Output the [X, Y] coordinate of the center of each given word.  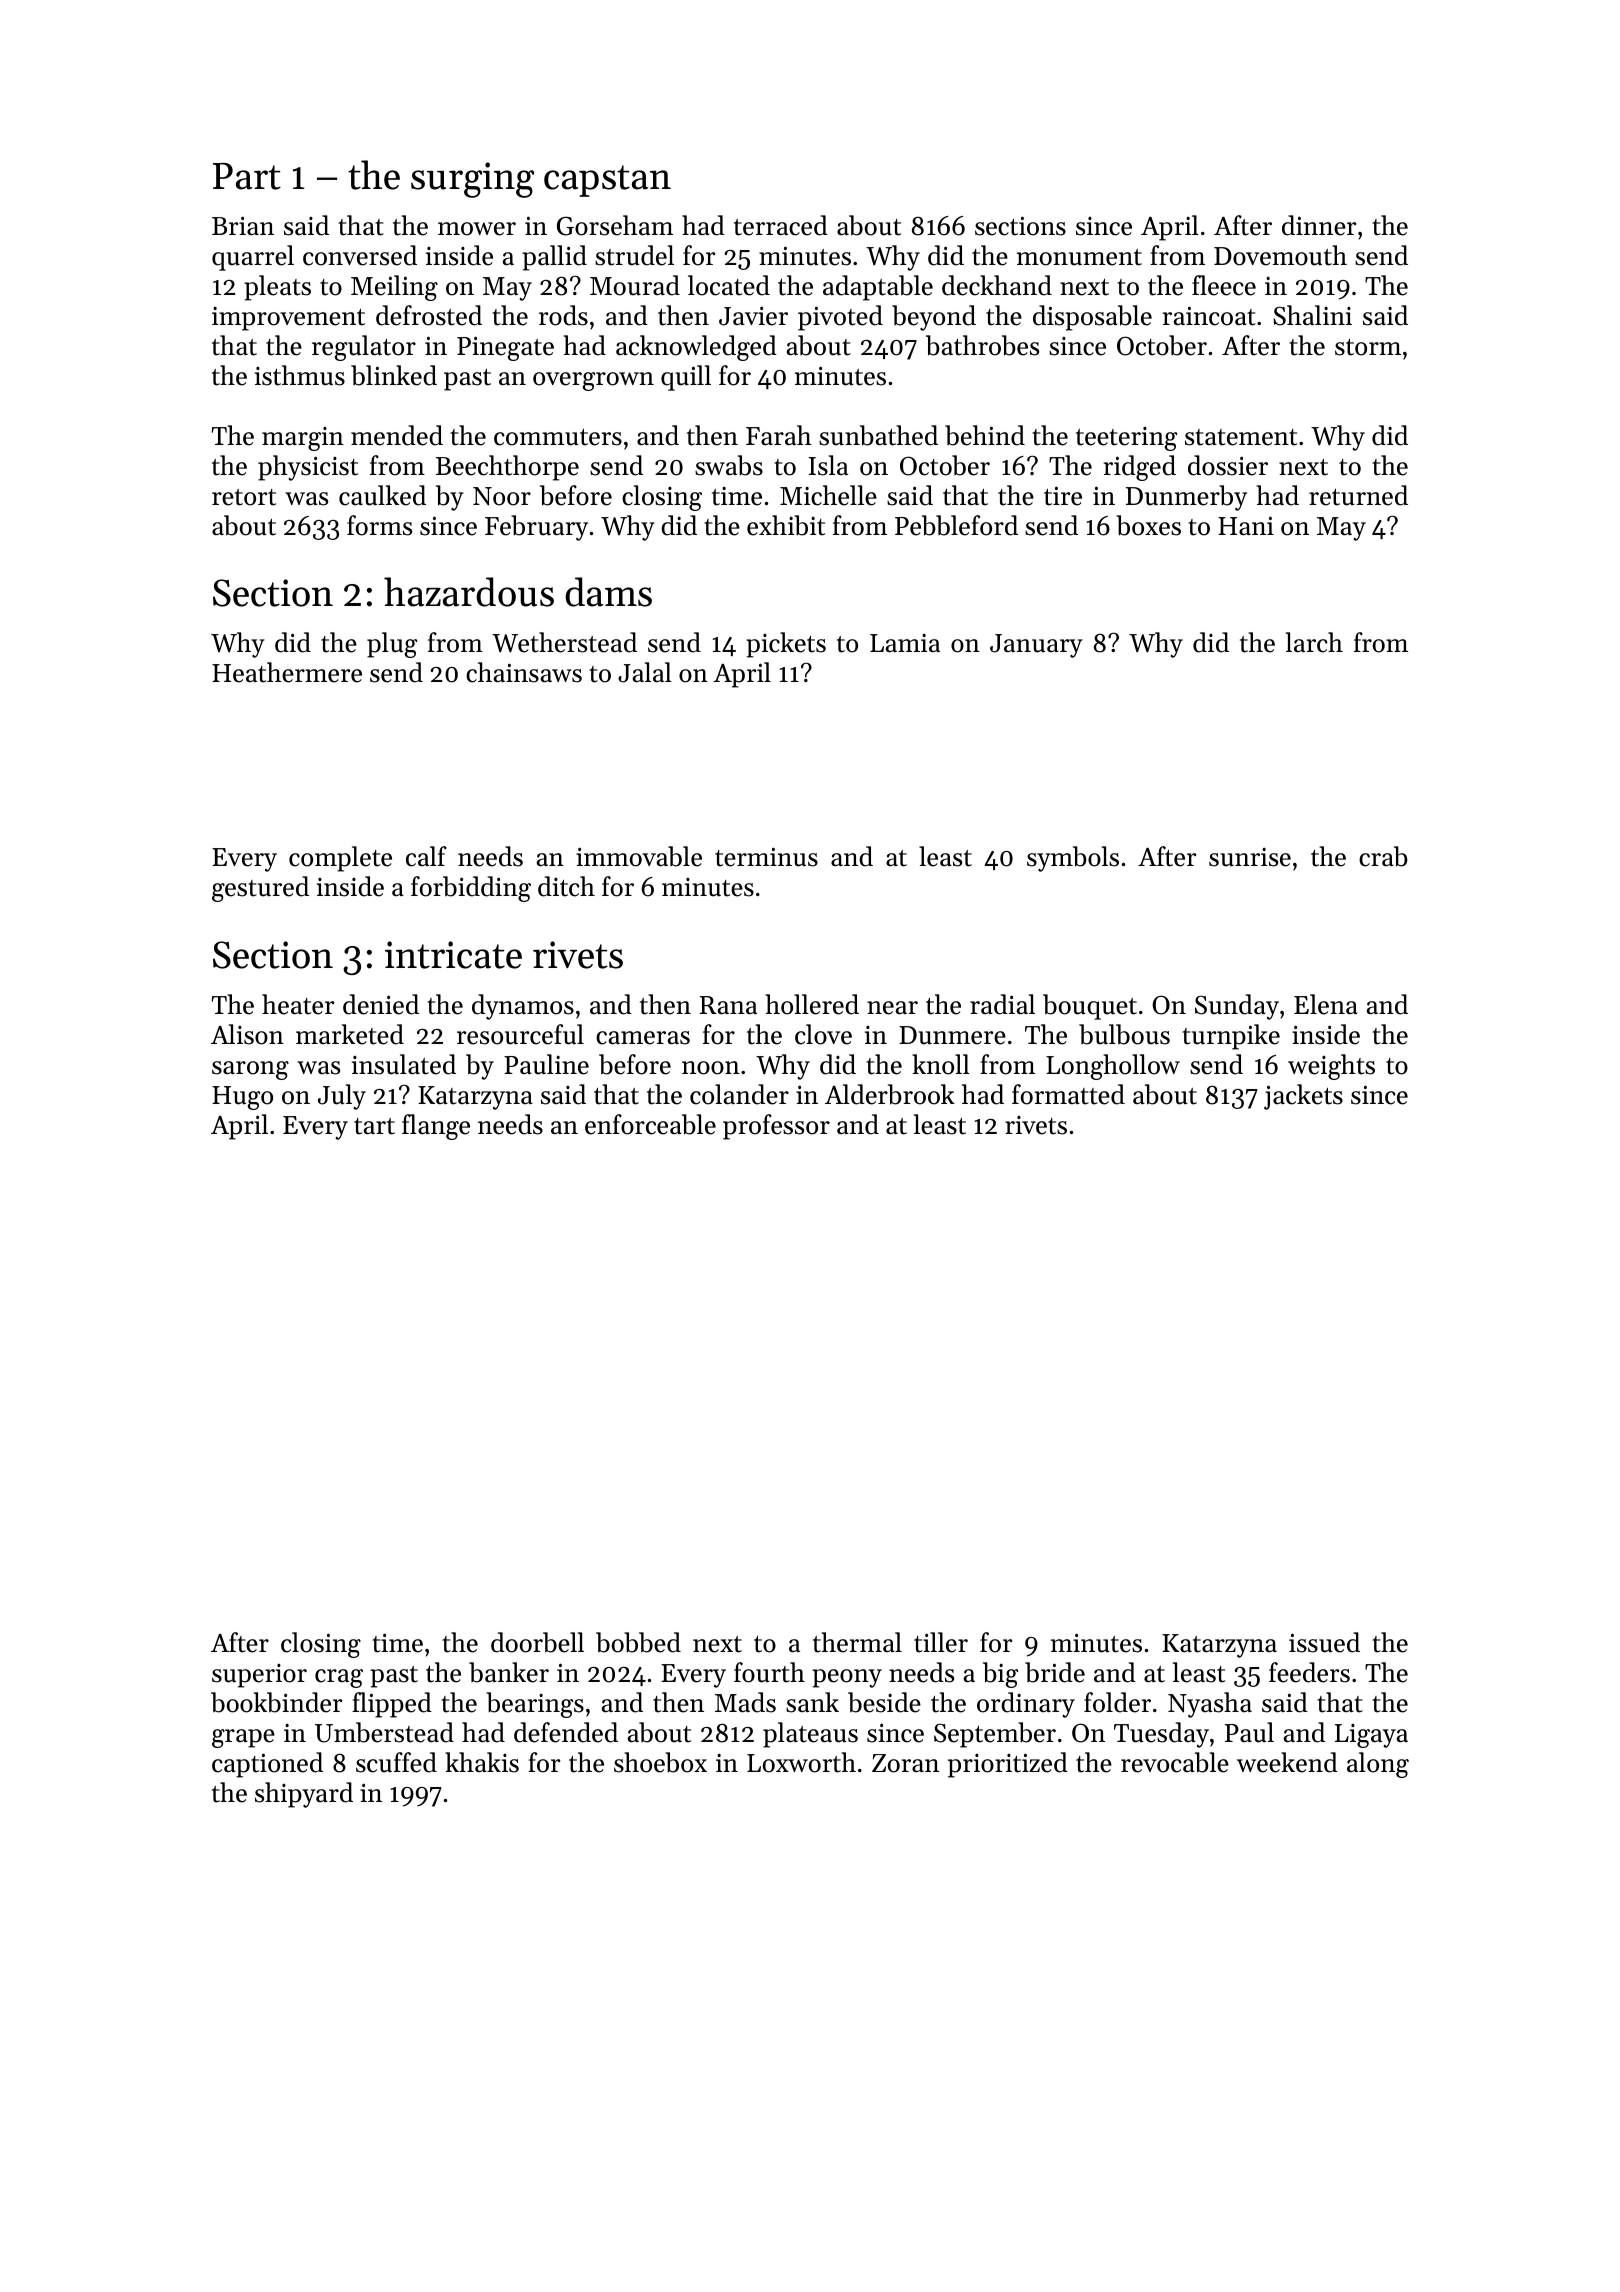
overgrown [593, 381]
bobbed [638, 1642]
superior [259, 1676]
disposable [1092, 318]
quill [686, 378]
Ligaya [1371, 1736]
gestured [260, 889]
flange [436, 1127]
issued [1324, 1642]
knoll [941, 1064]
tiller [941, 1642]
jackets [1303, 1097]
